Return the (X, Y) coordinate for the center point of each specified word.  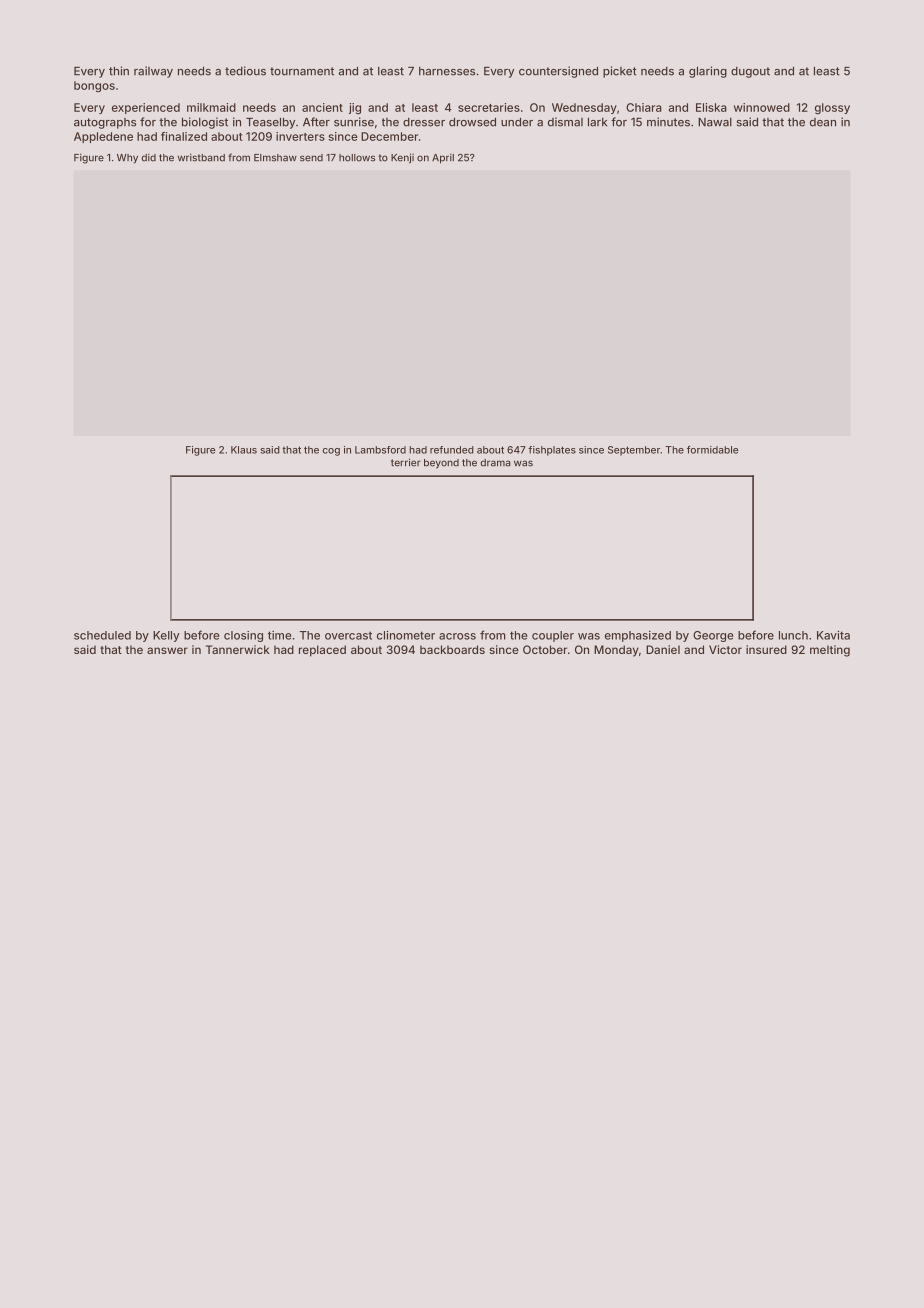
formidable (712, 450)
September (634, 451)
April (443, 158)
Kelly (166, 636)
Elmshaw (275, 158)
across (457, 636)
